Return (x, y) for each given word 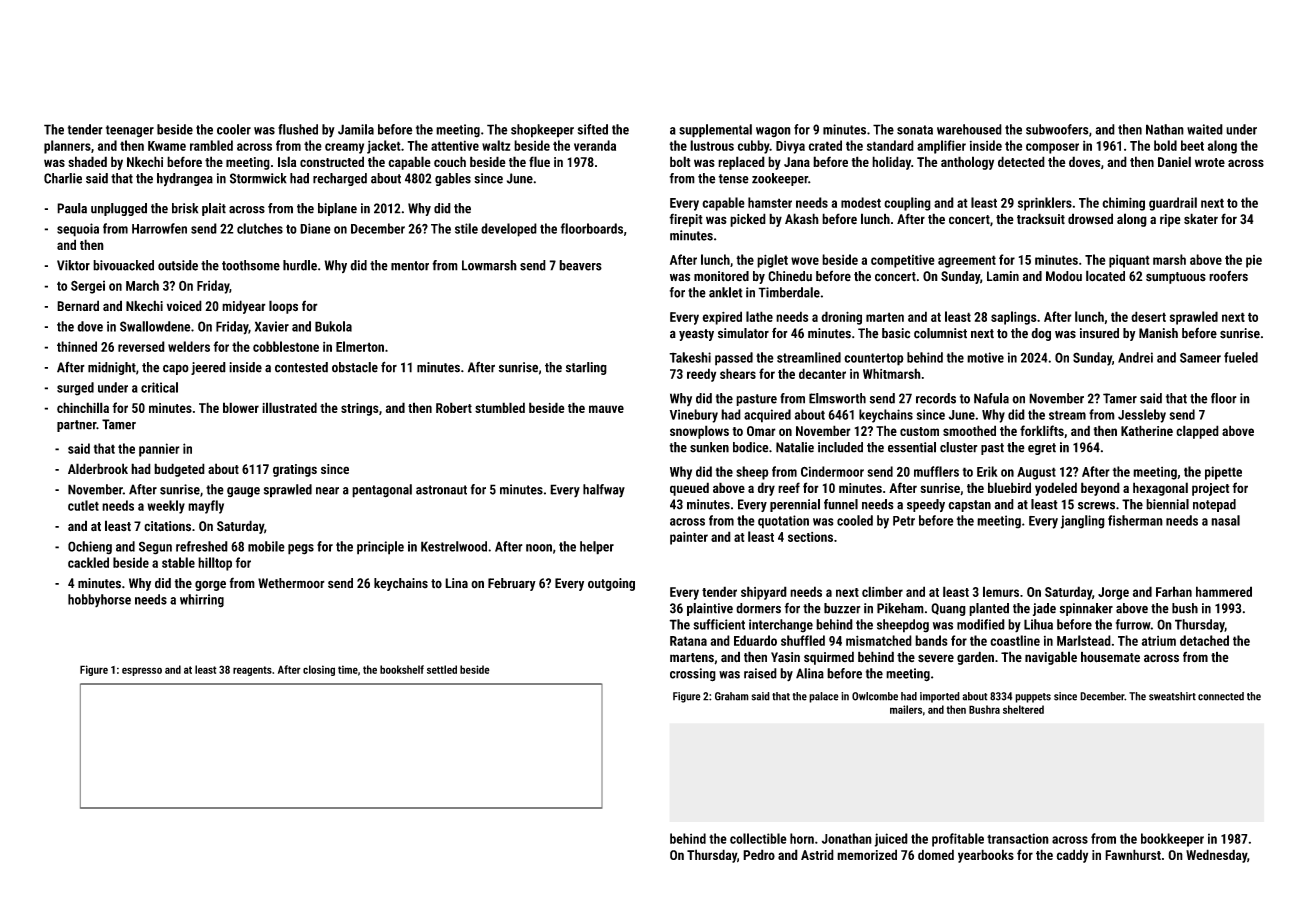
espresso (142, 671)
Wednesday (1216, 856)
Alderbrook (98, 468)
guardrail (1173, 204)
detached (1204, 640)
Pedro (759, 854)
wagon (773, 132)
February (512, 584)
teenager (130, 131)
